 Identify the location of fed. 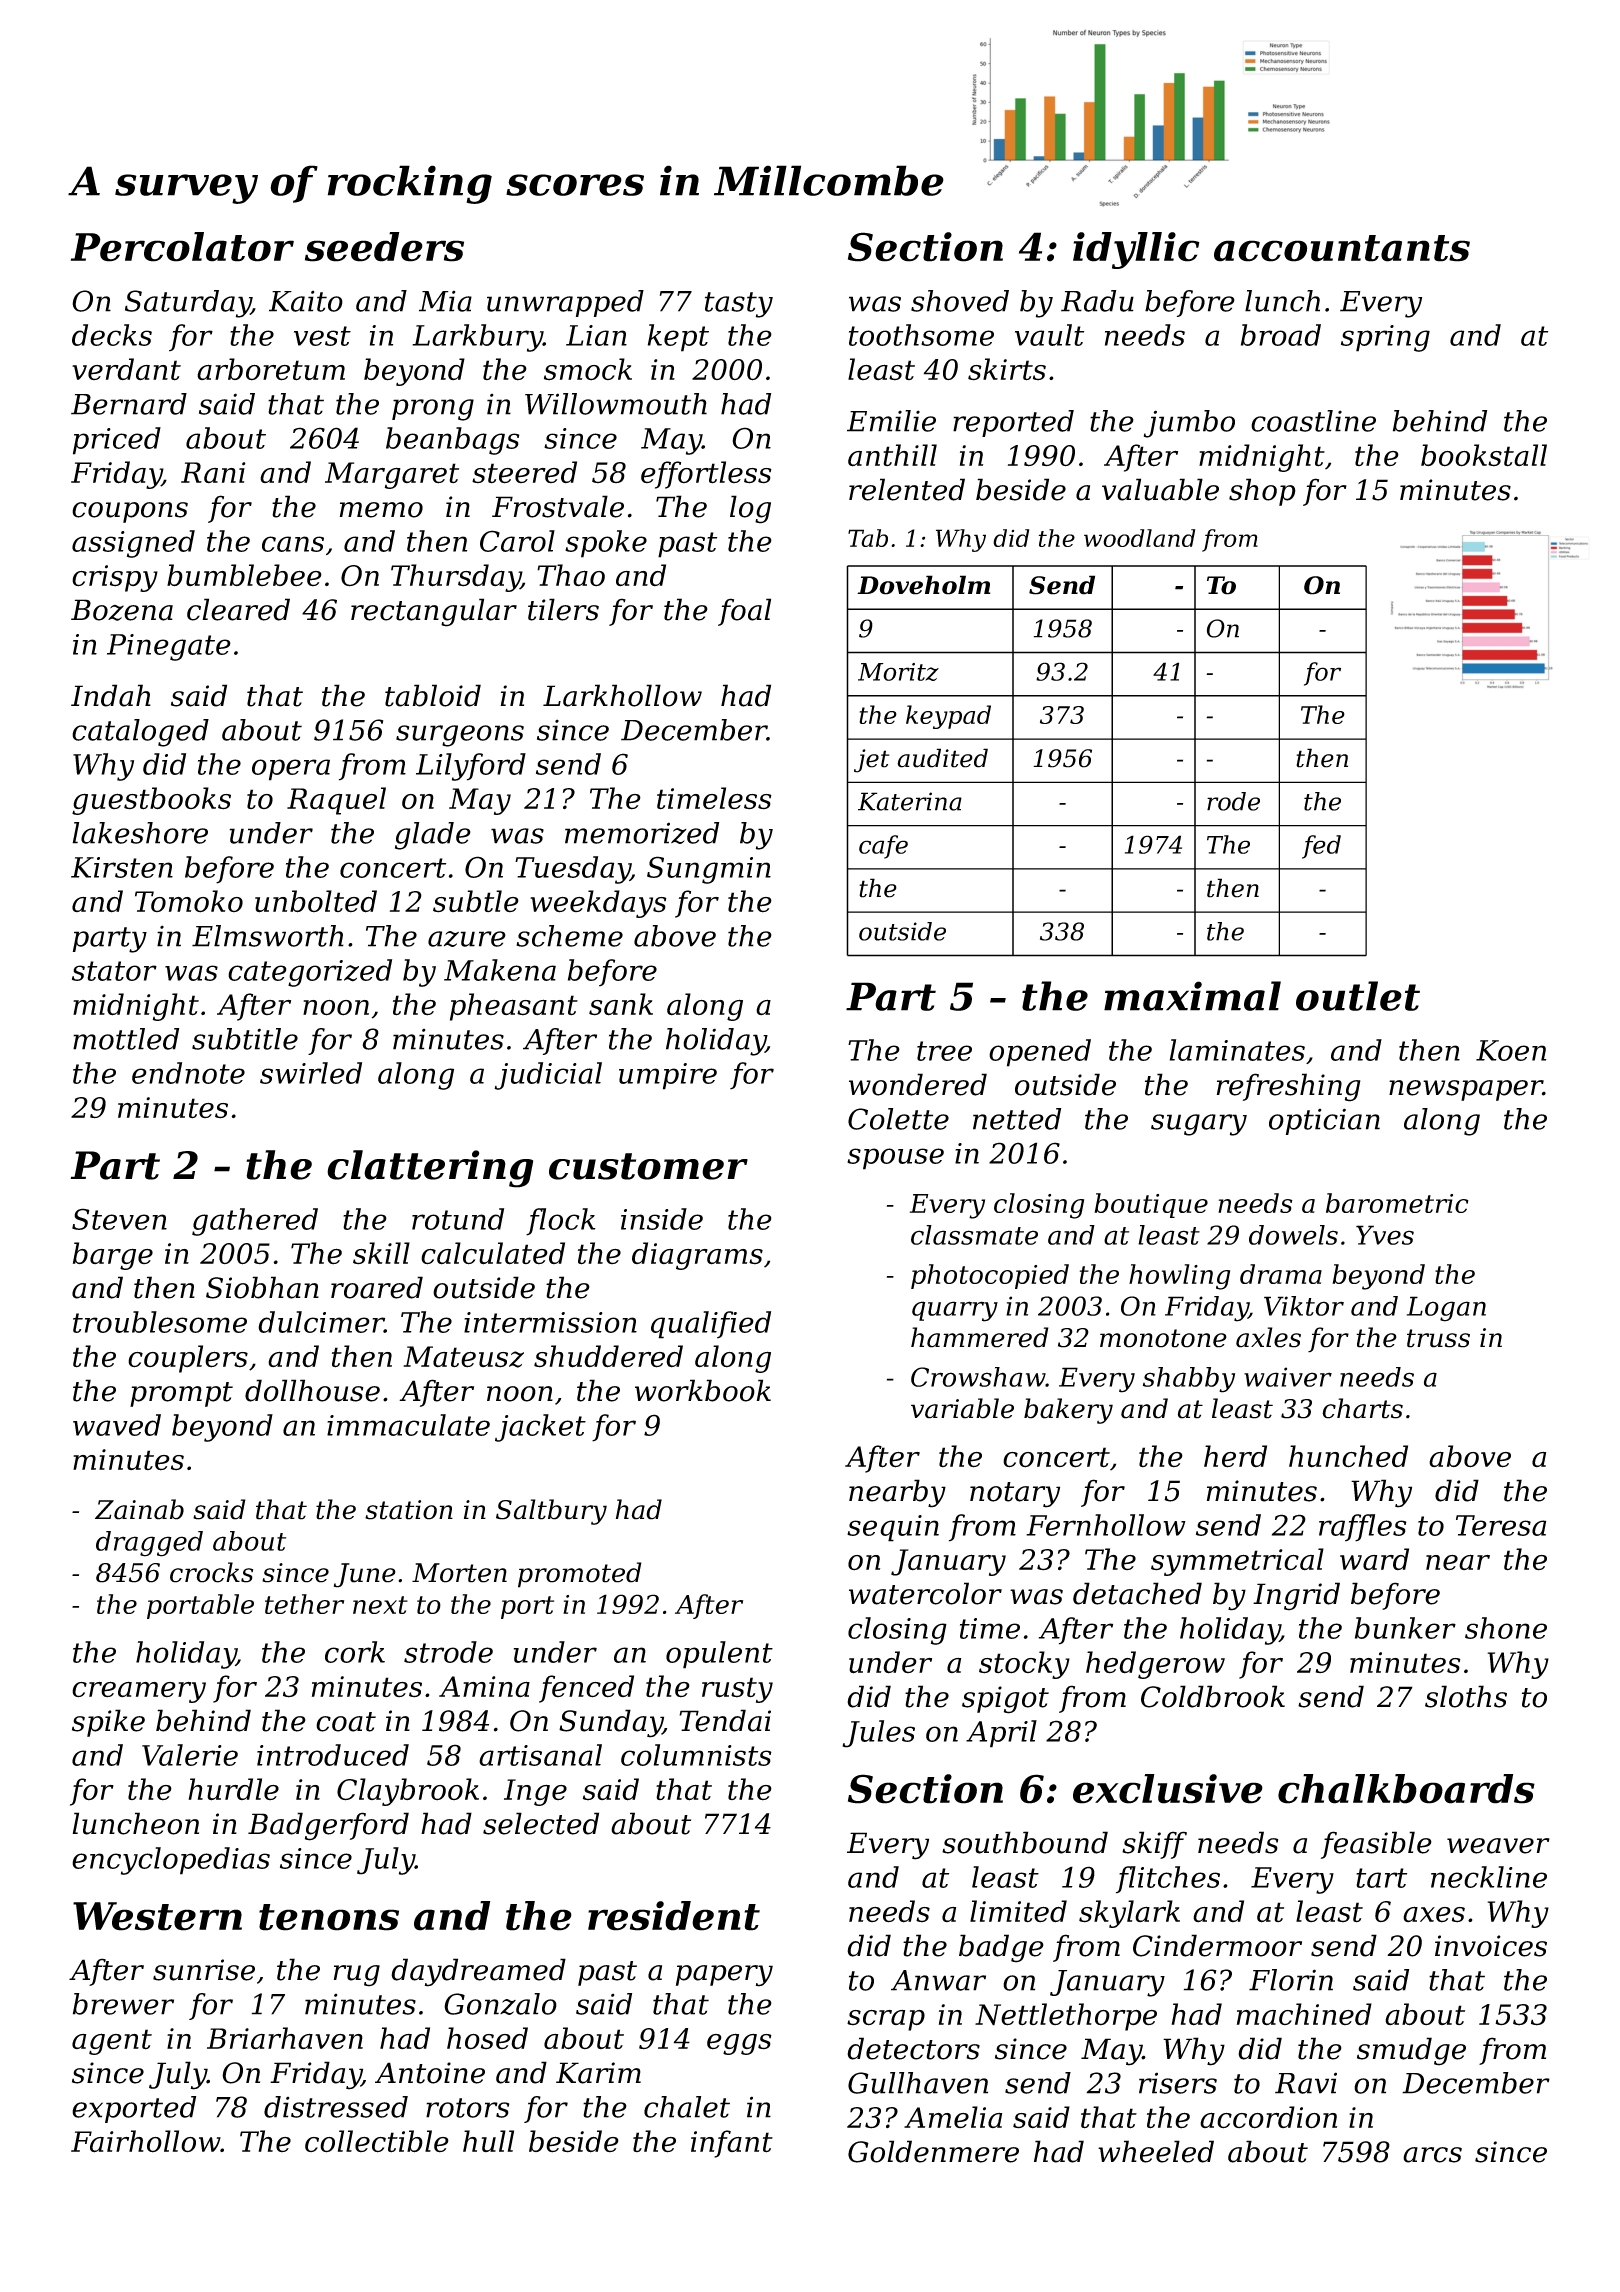
(1321, 847).
